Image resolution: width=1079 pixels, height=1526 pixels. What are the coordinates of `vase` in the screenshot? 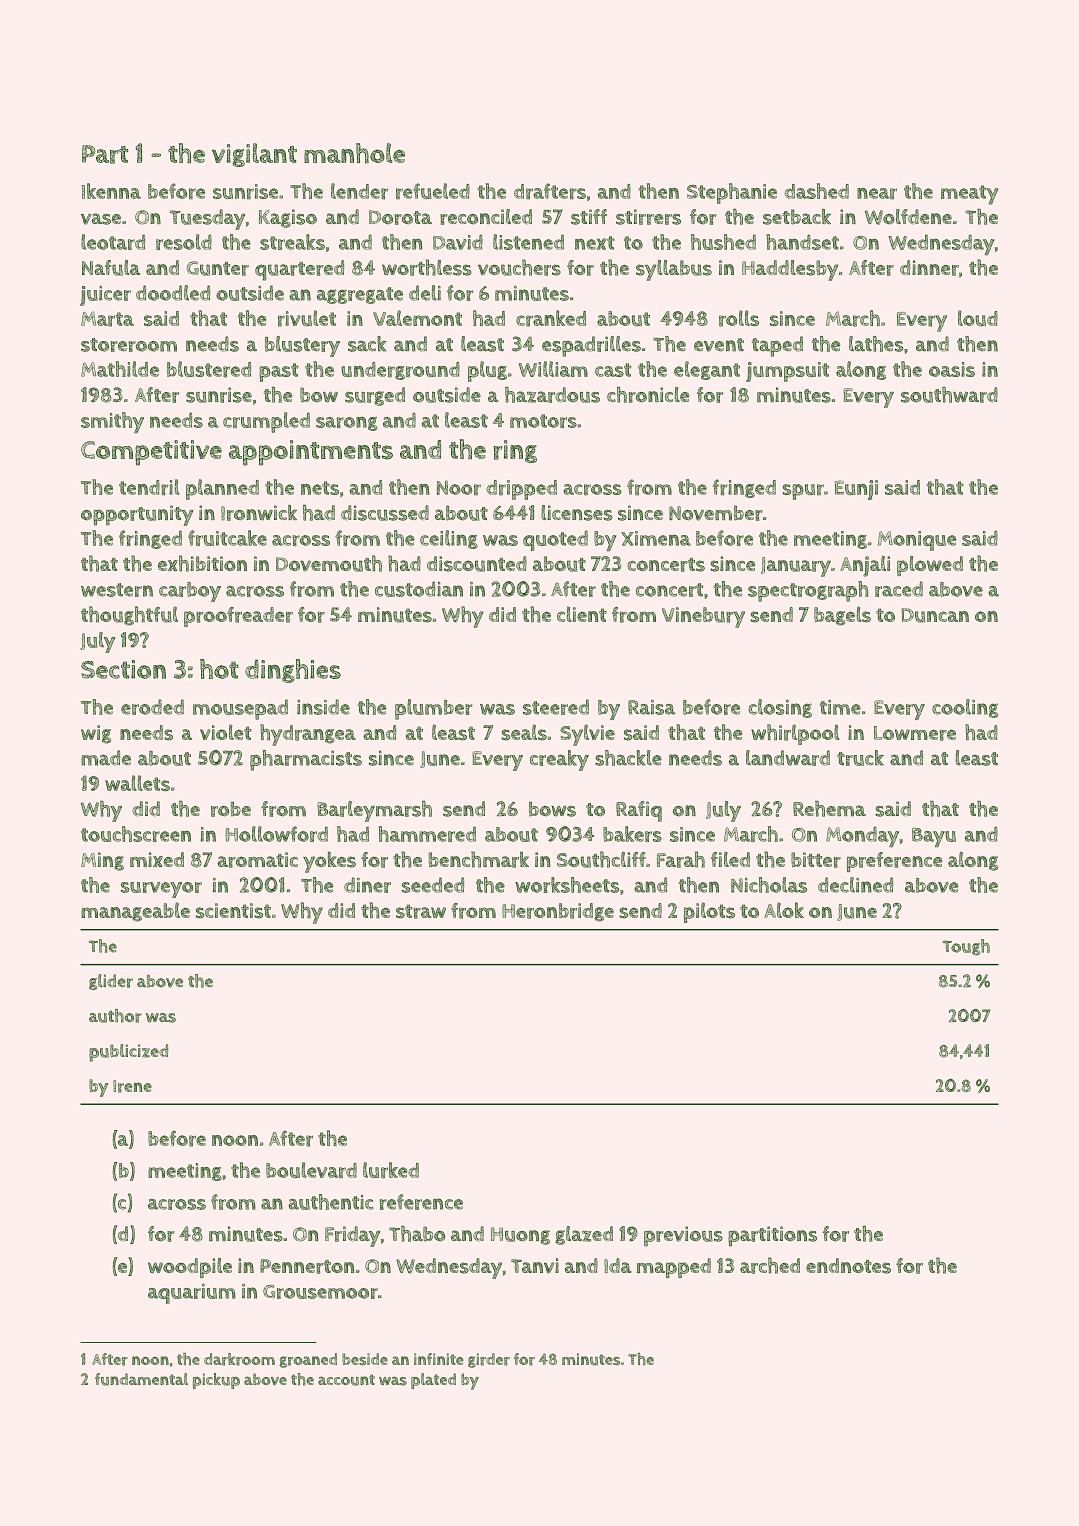 It's located at (101, 219).
